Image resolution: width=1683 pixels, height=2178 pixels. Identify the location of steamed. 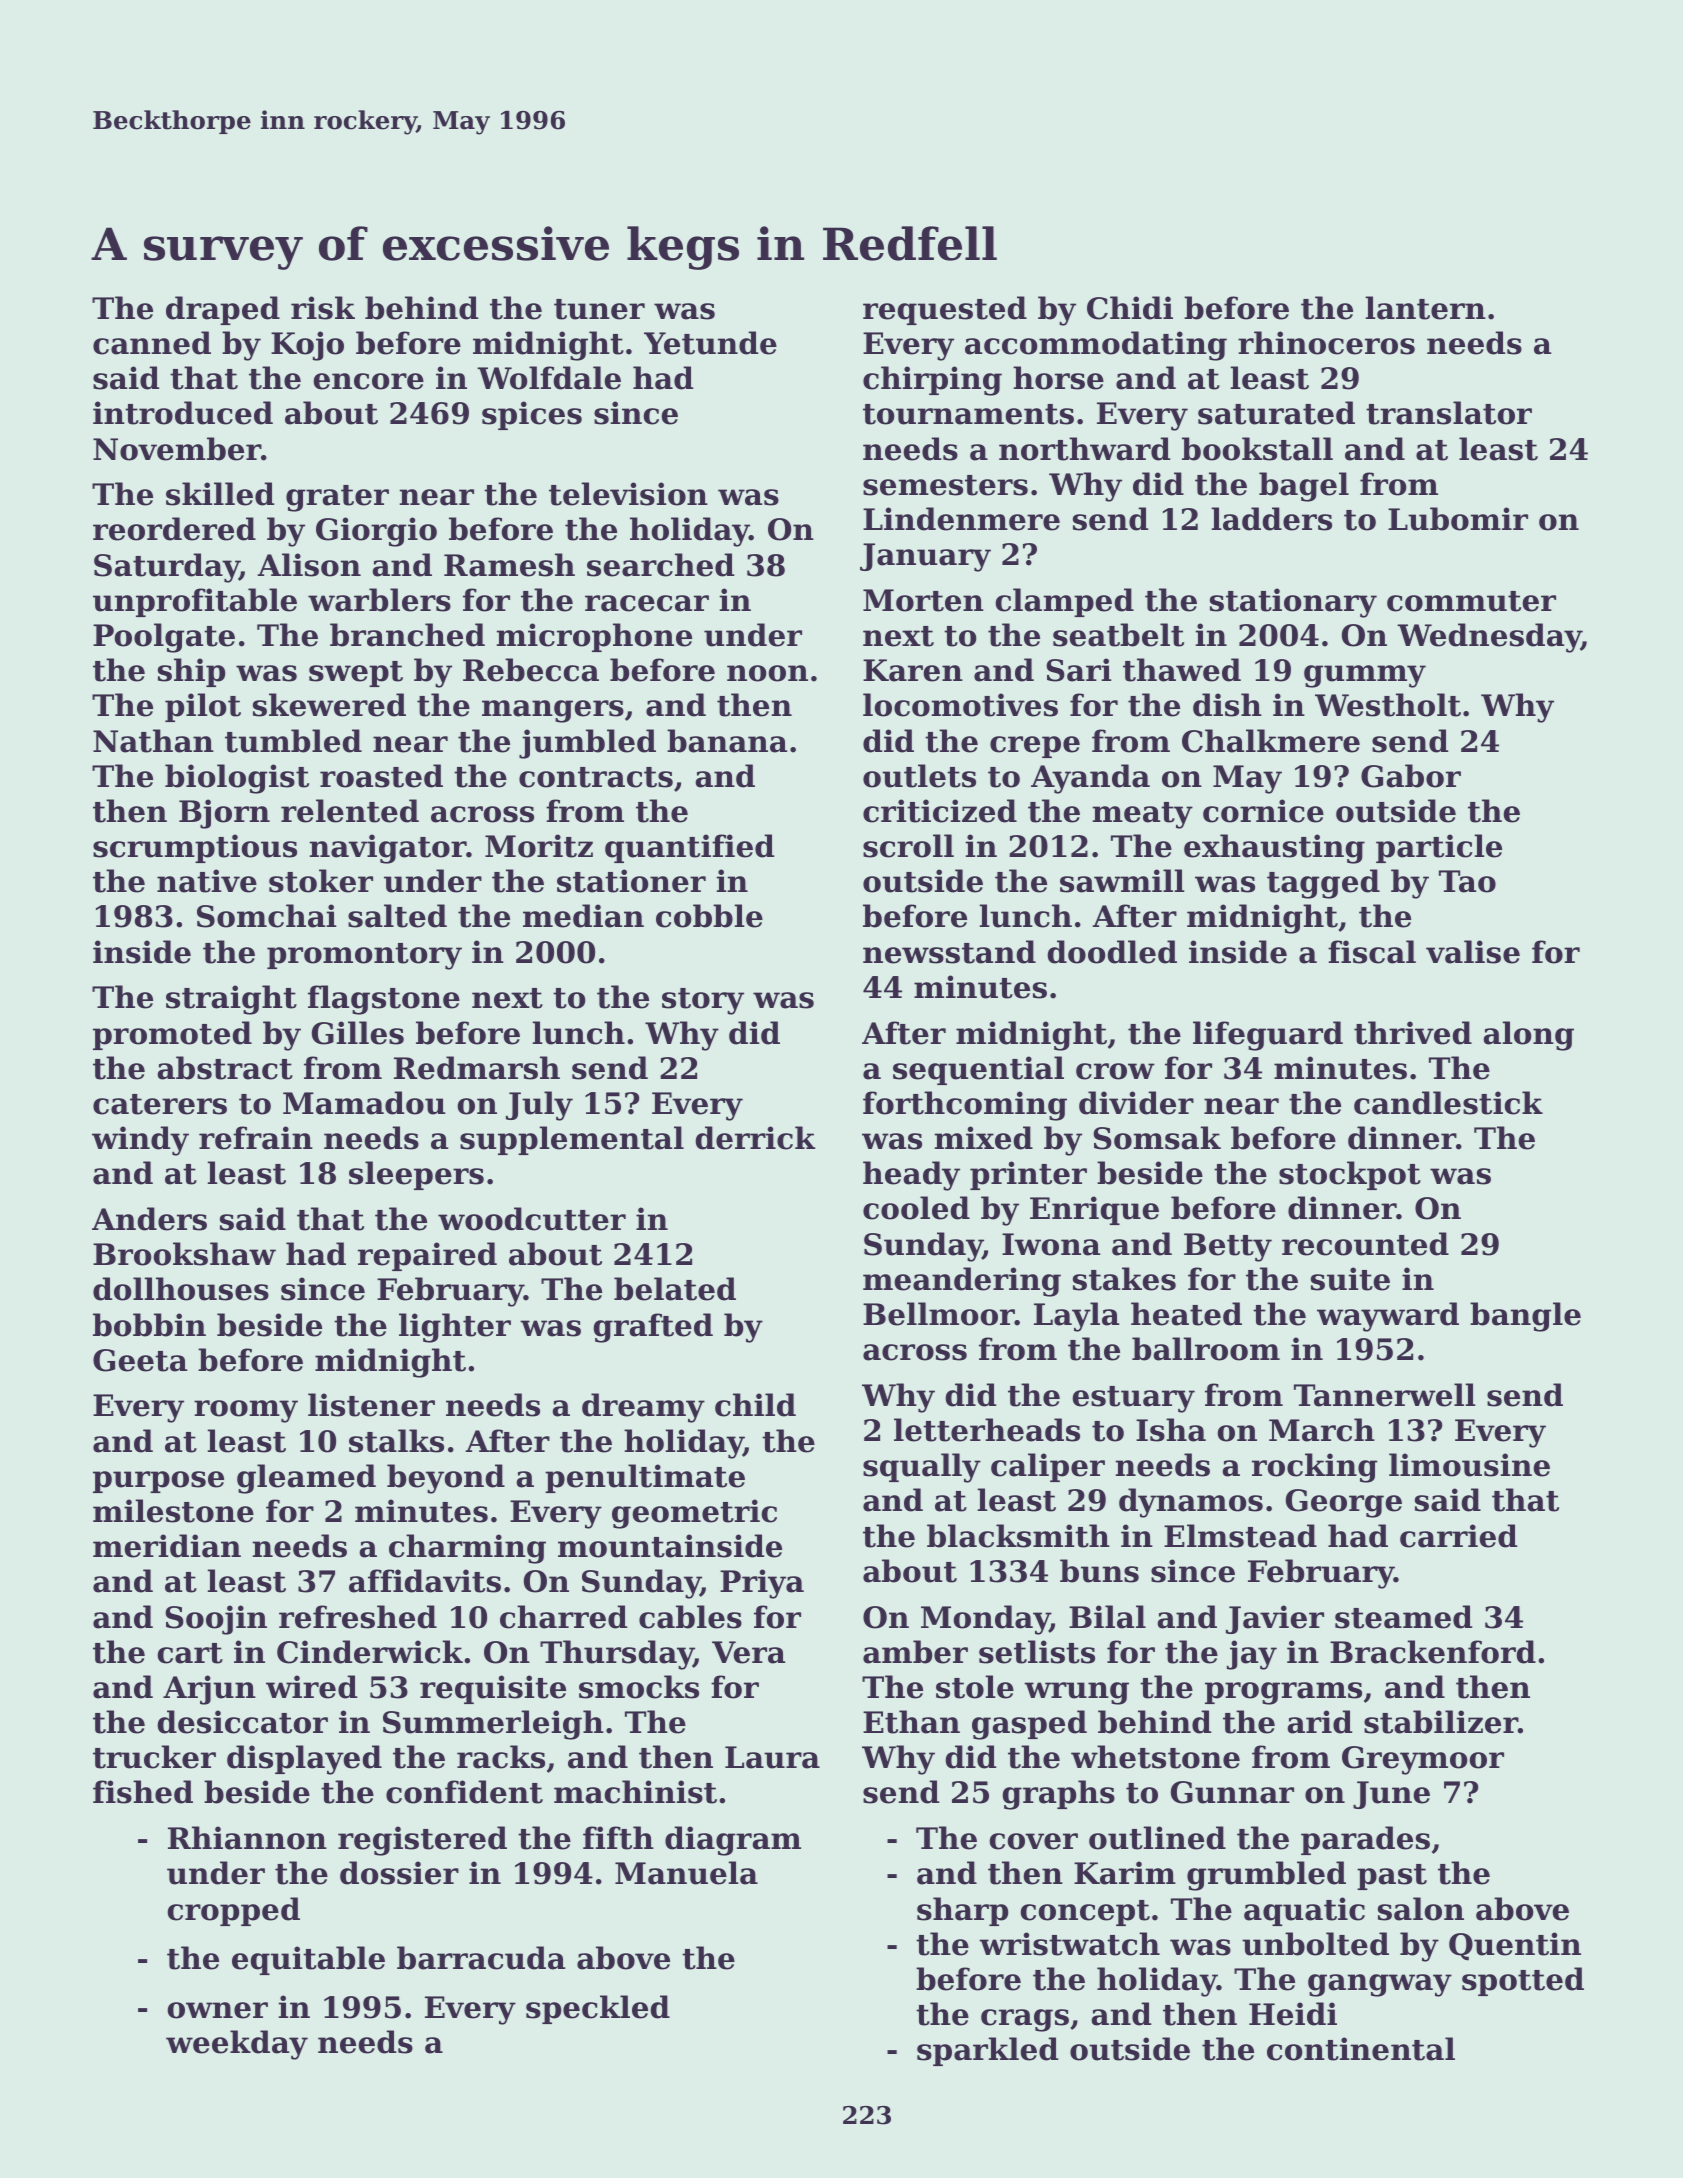
(1403, 1617).
